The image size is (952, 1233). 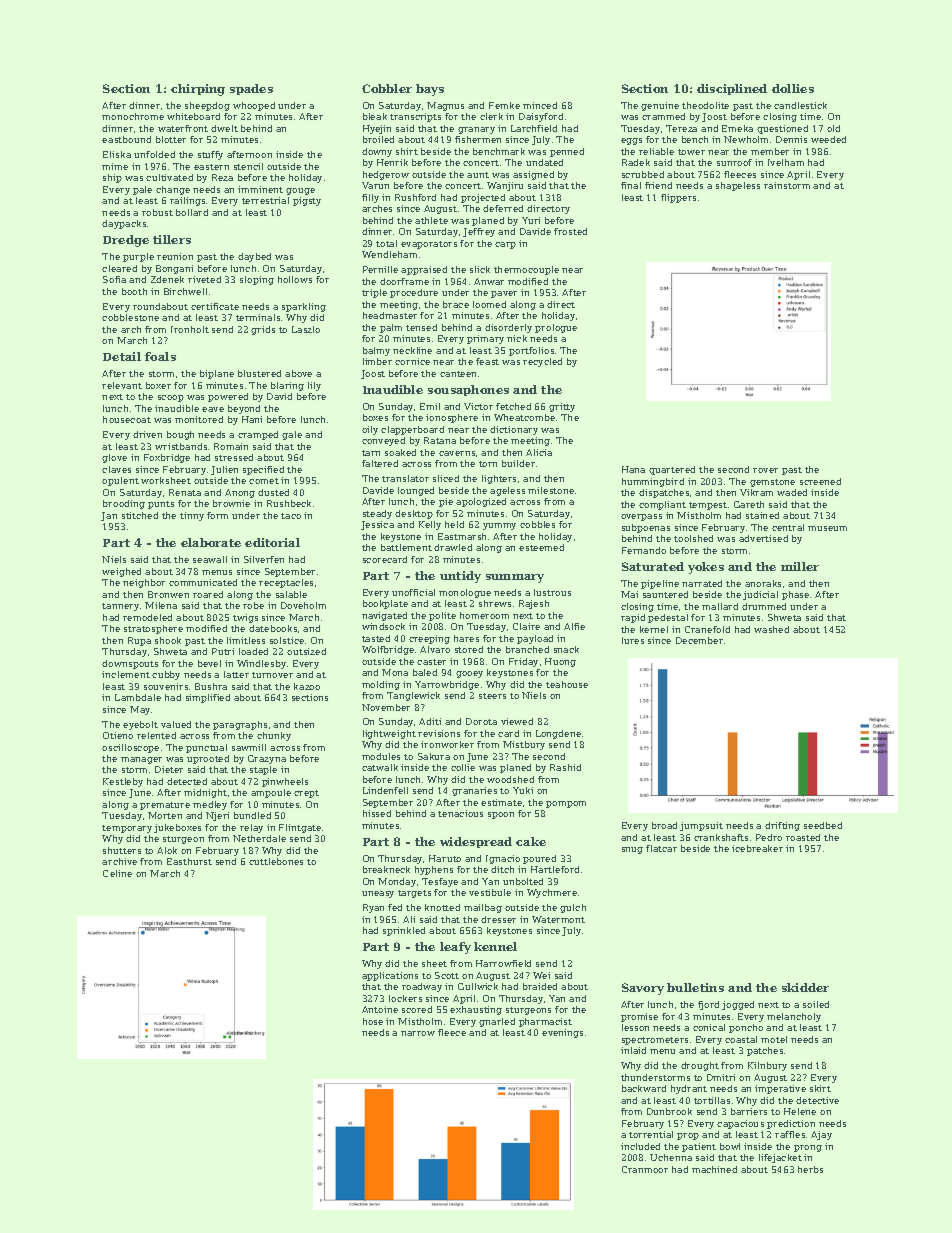 I want to click on booth, so click(x=134, y=291).
